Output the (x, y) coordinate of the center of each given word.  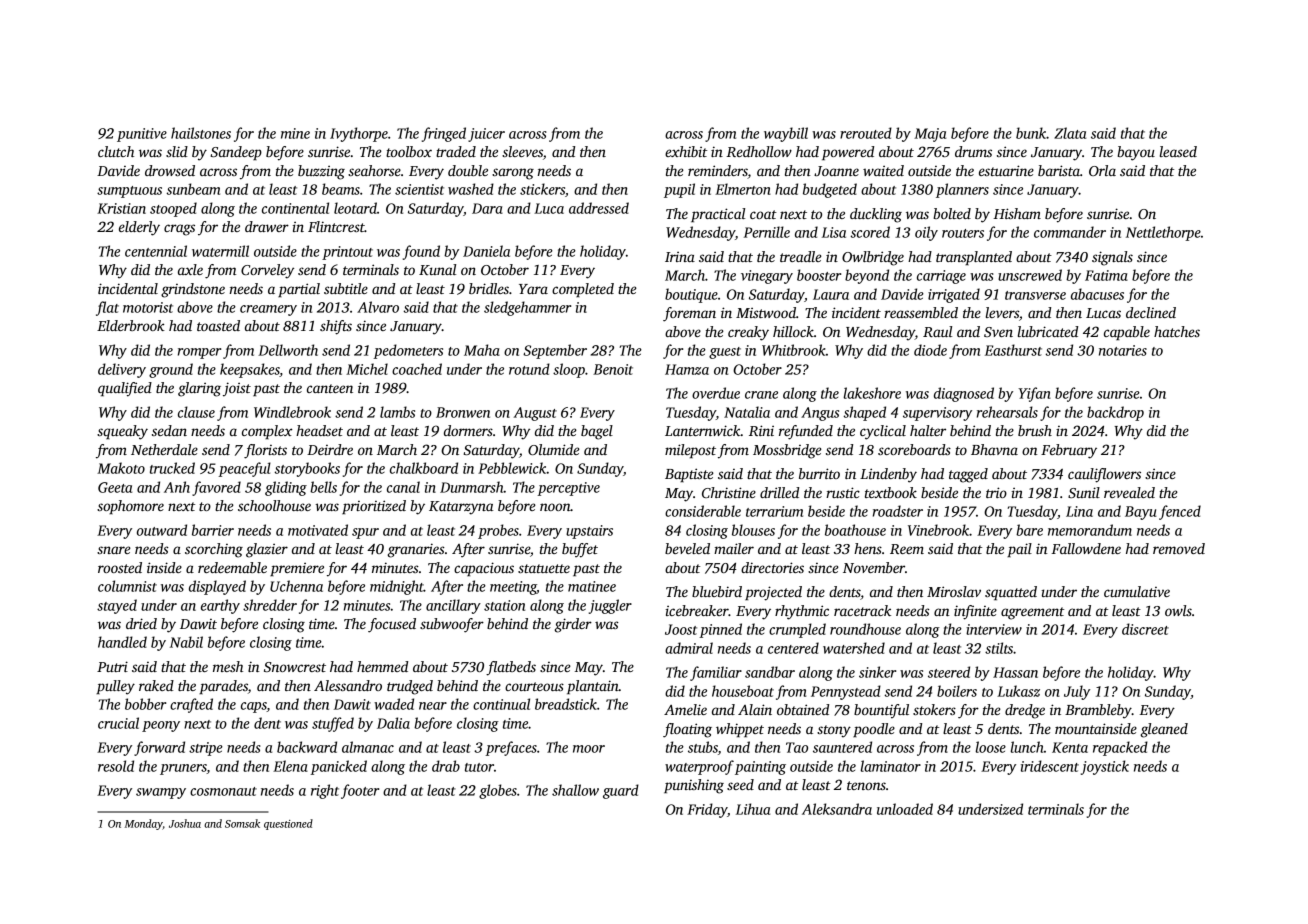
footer (360, 791)
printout (347, 253)
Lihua (753, 809)
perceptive (568, 489)
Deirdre (330, 449)
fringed (444, 134)
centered (793, 648)
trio (996, 492)
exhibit (686, 151)
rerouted (866, 133)
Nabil (186, 642)
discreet (1145, 629)
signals (1112, 258)
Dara (487, 208)
